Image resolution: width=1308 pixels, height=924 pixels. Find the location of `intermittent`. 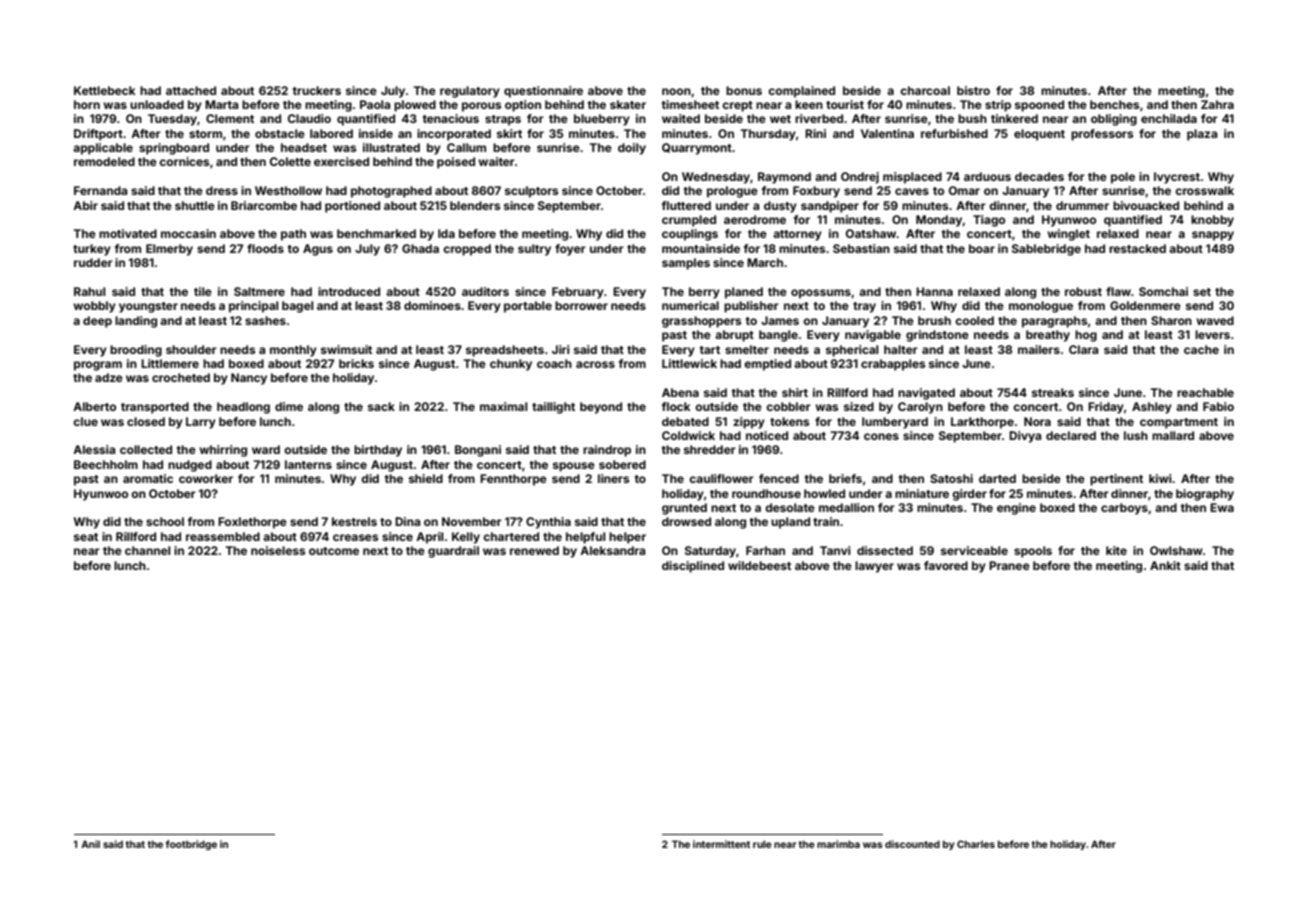

intermittent is located at coordinates (721, 844).
